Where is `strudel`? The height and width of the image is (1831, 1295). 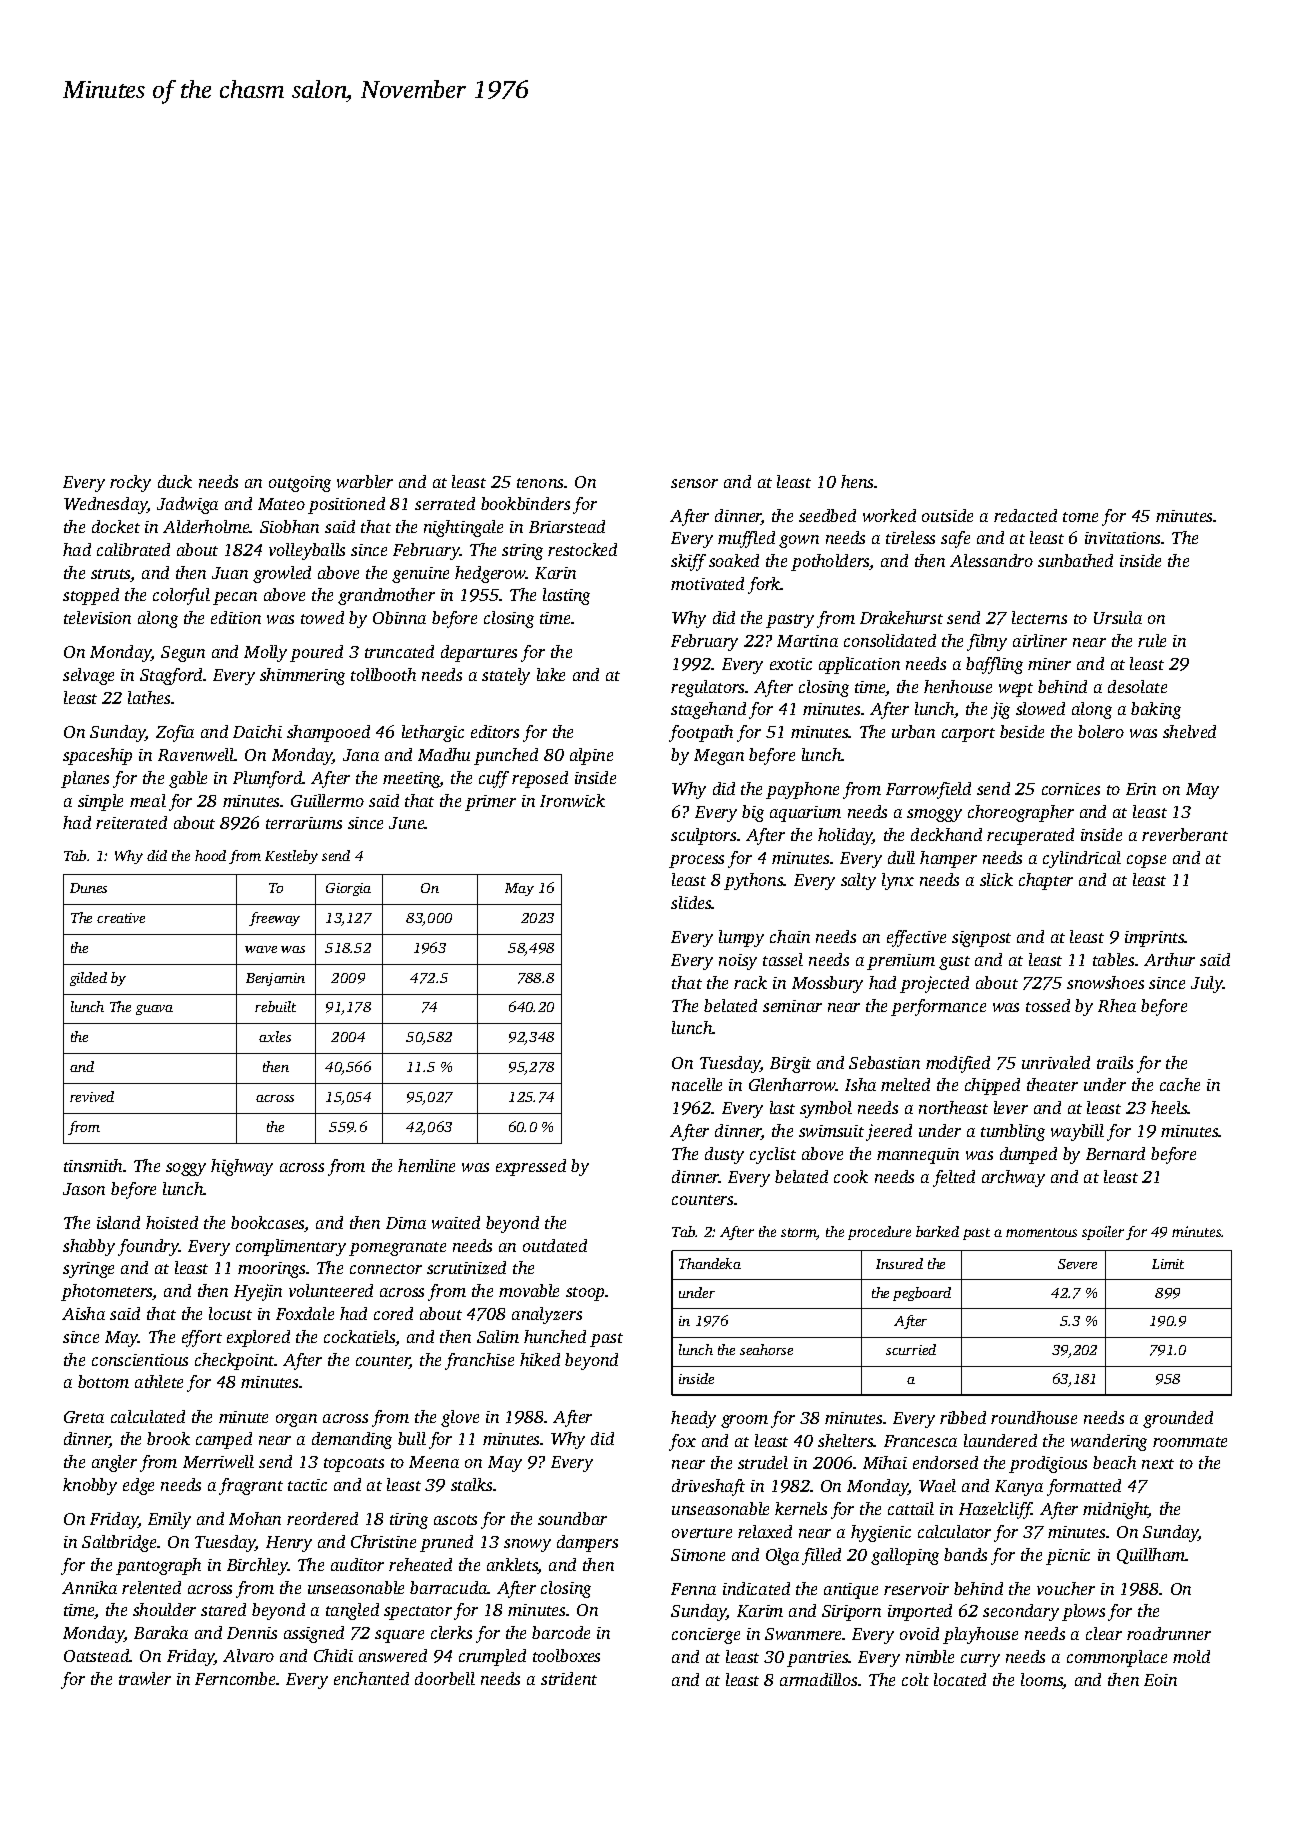
strudel is located at coordinates (763, 1462).
